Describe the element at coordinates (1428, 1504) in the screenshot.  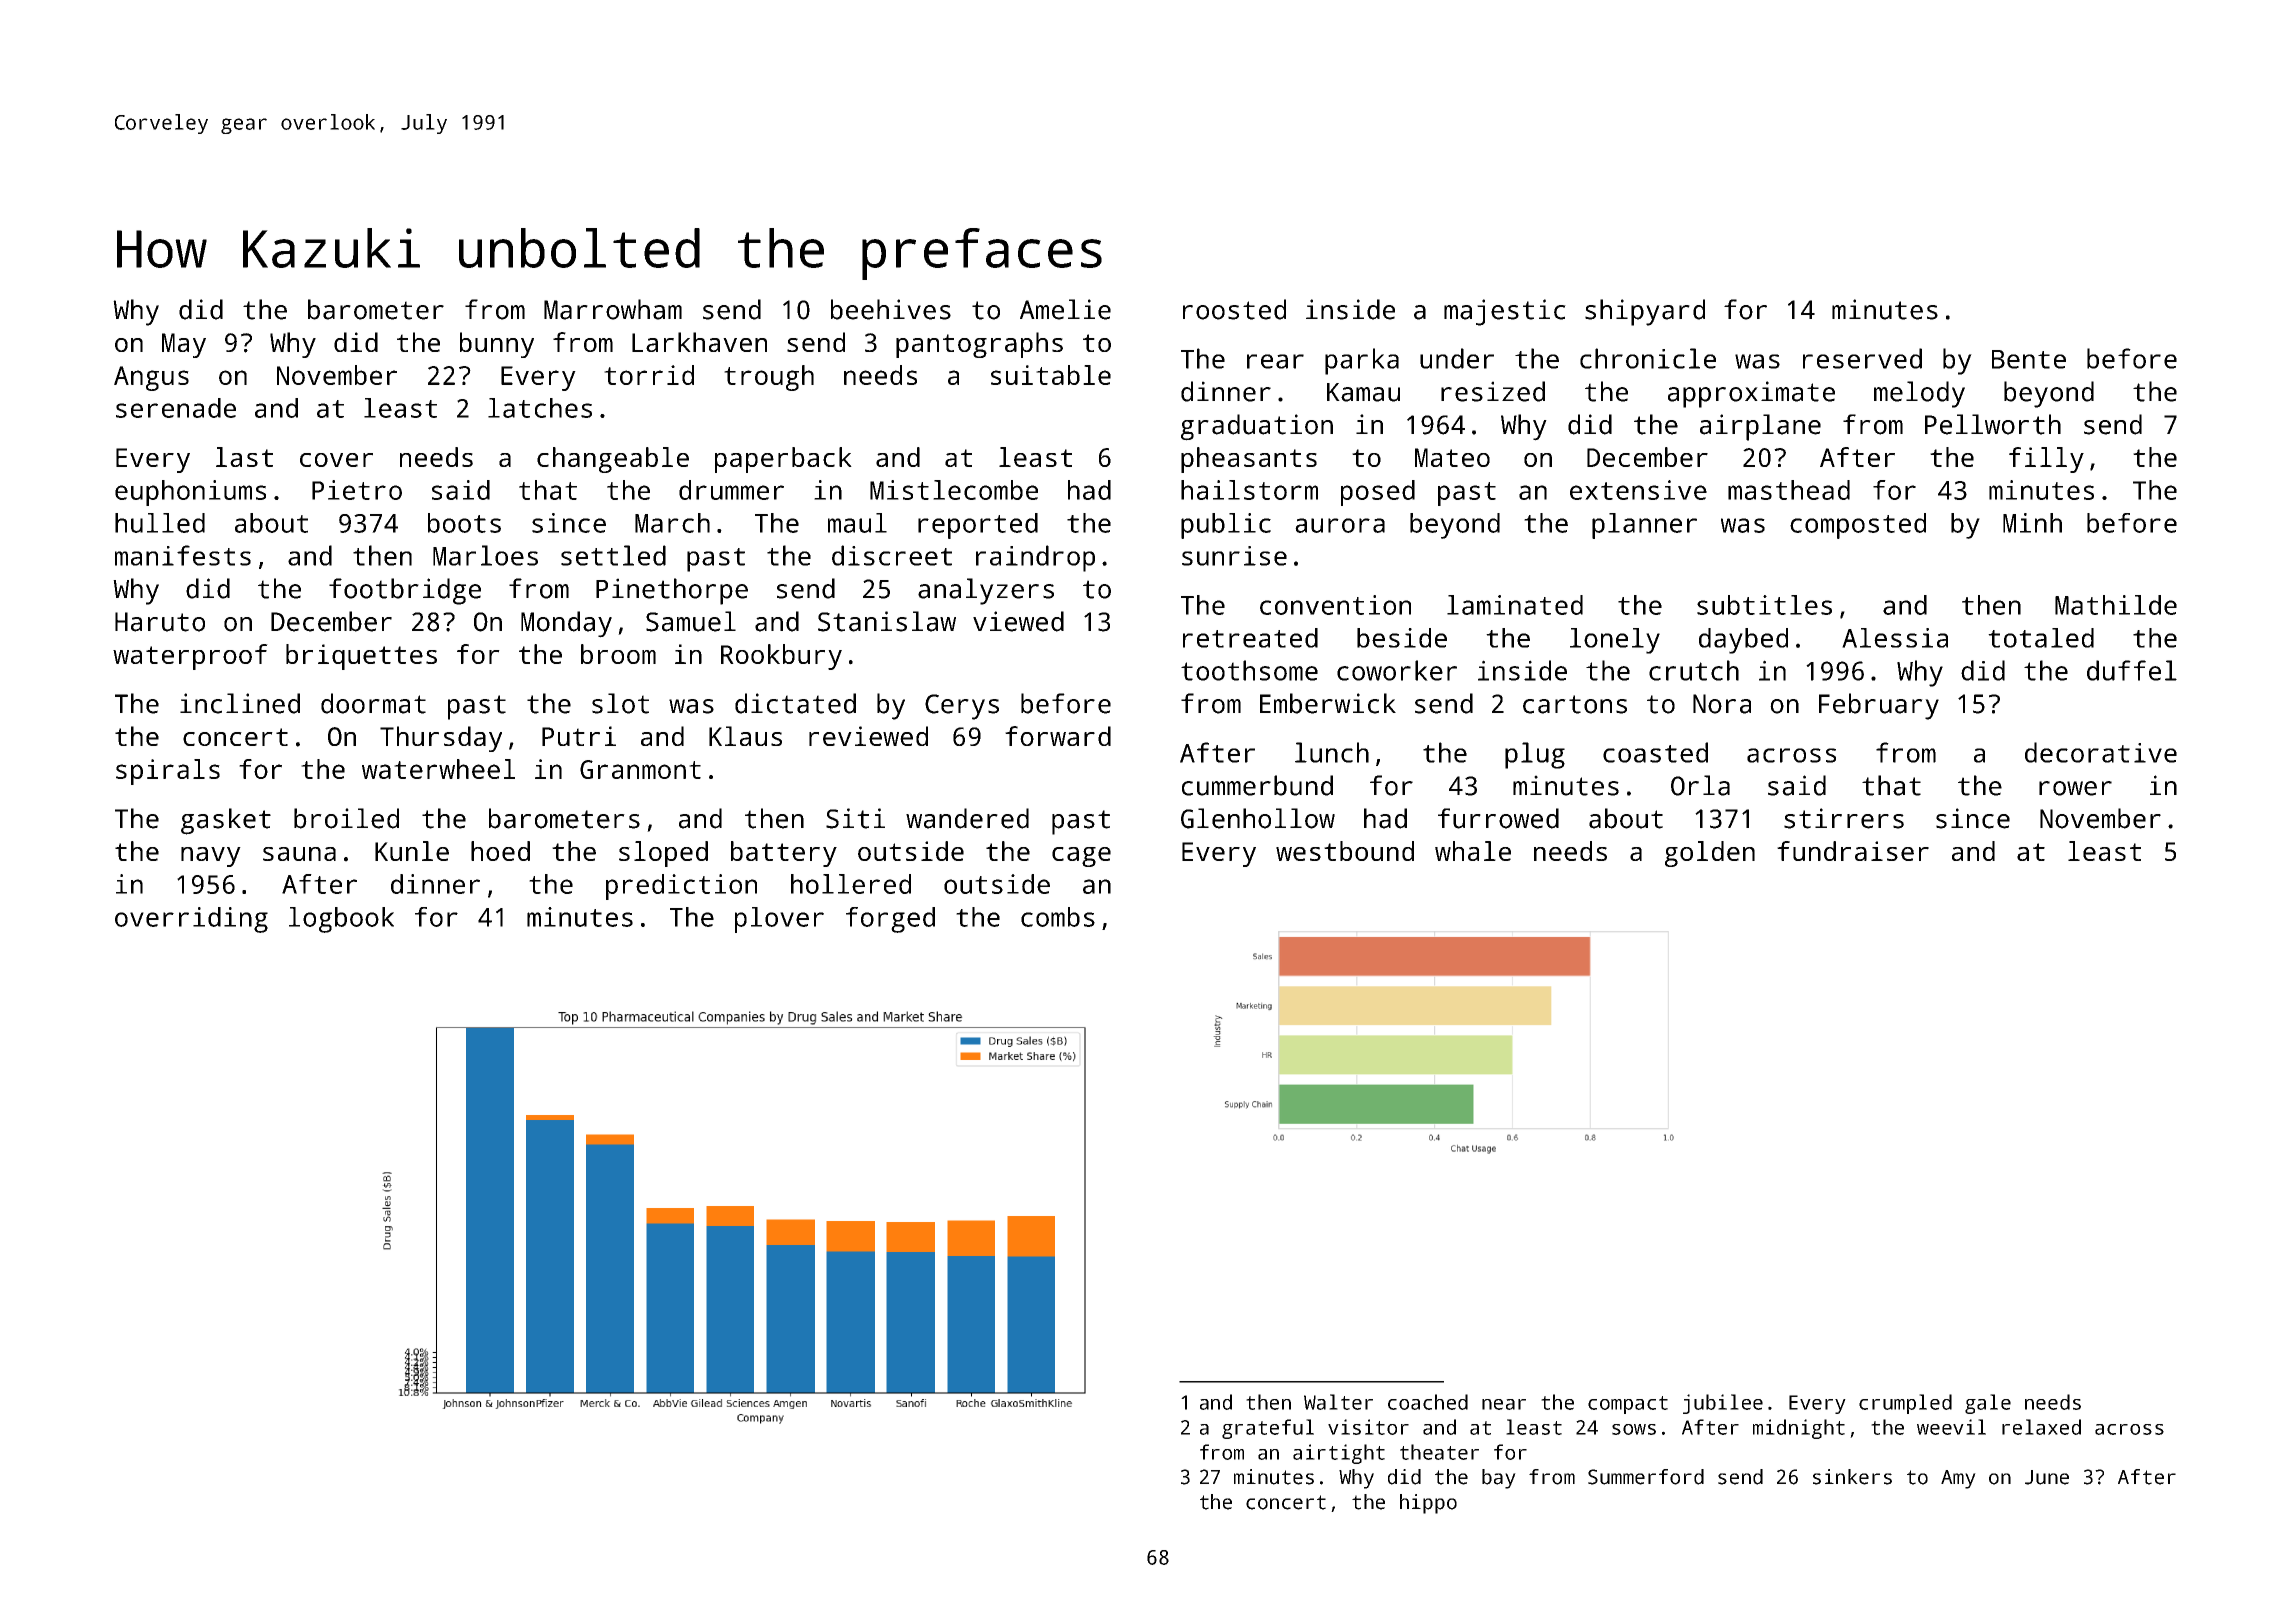
I see `hippo` at that location.
